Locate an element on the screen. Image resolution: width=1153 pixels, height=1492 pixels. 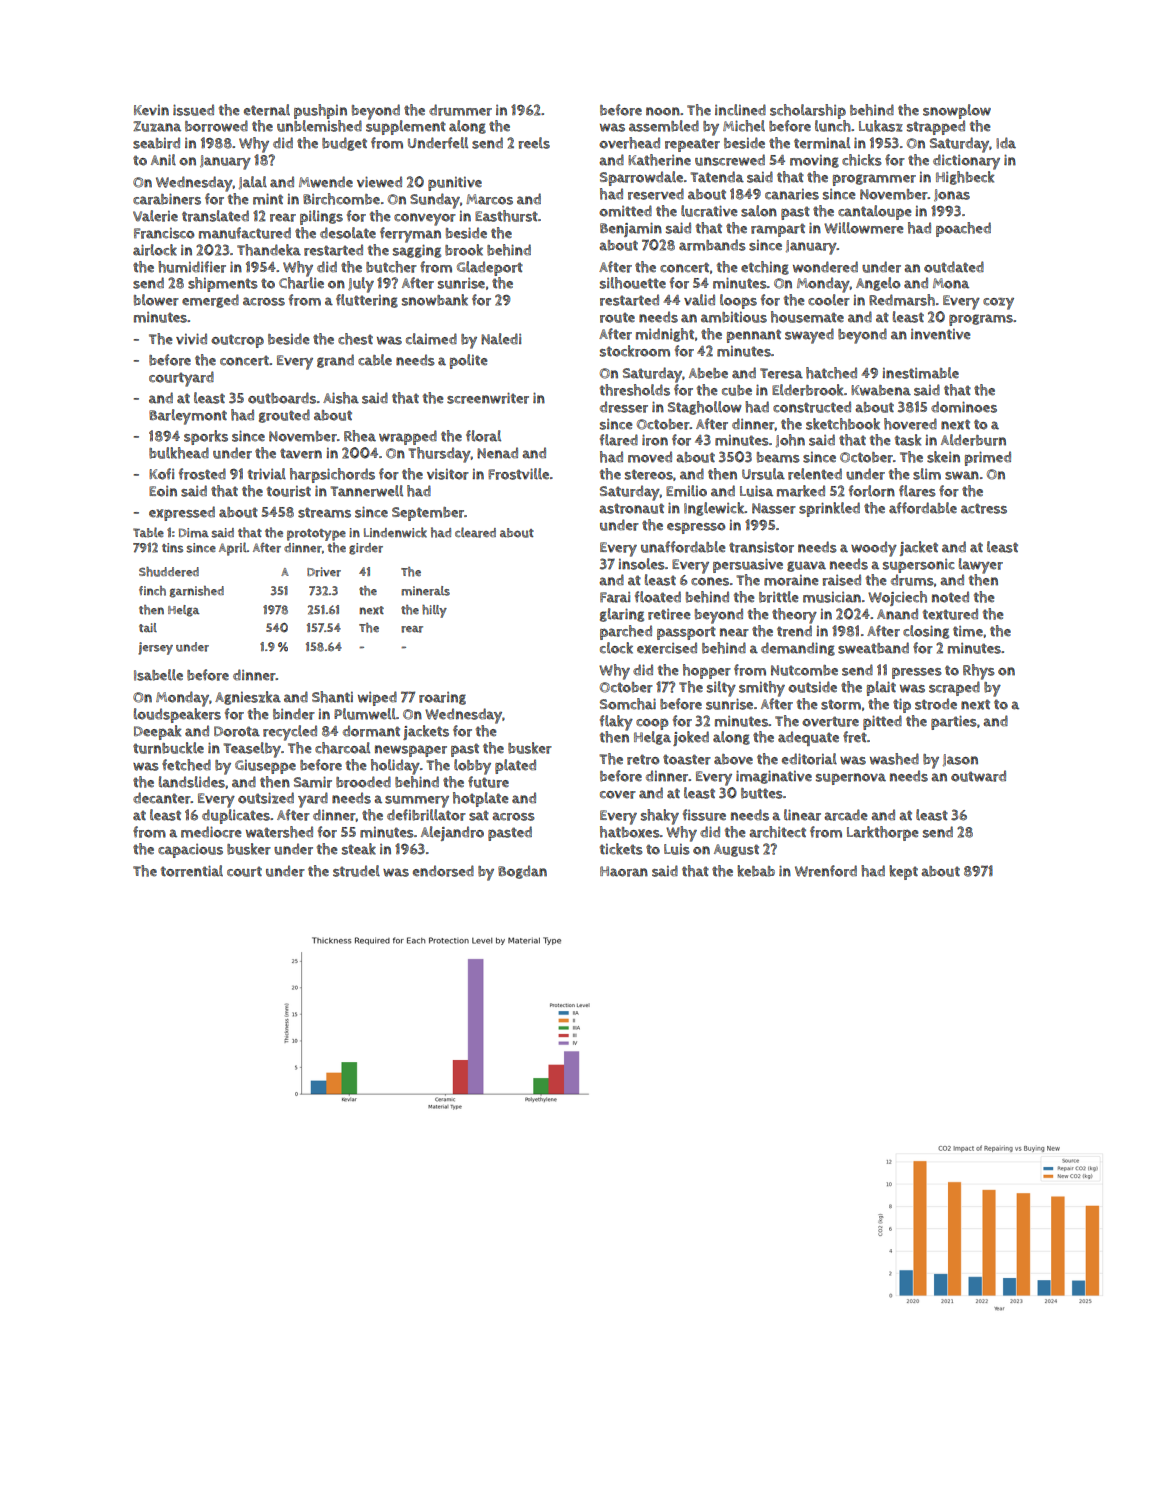
noon is located at coordinates (663, 111).
